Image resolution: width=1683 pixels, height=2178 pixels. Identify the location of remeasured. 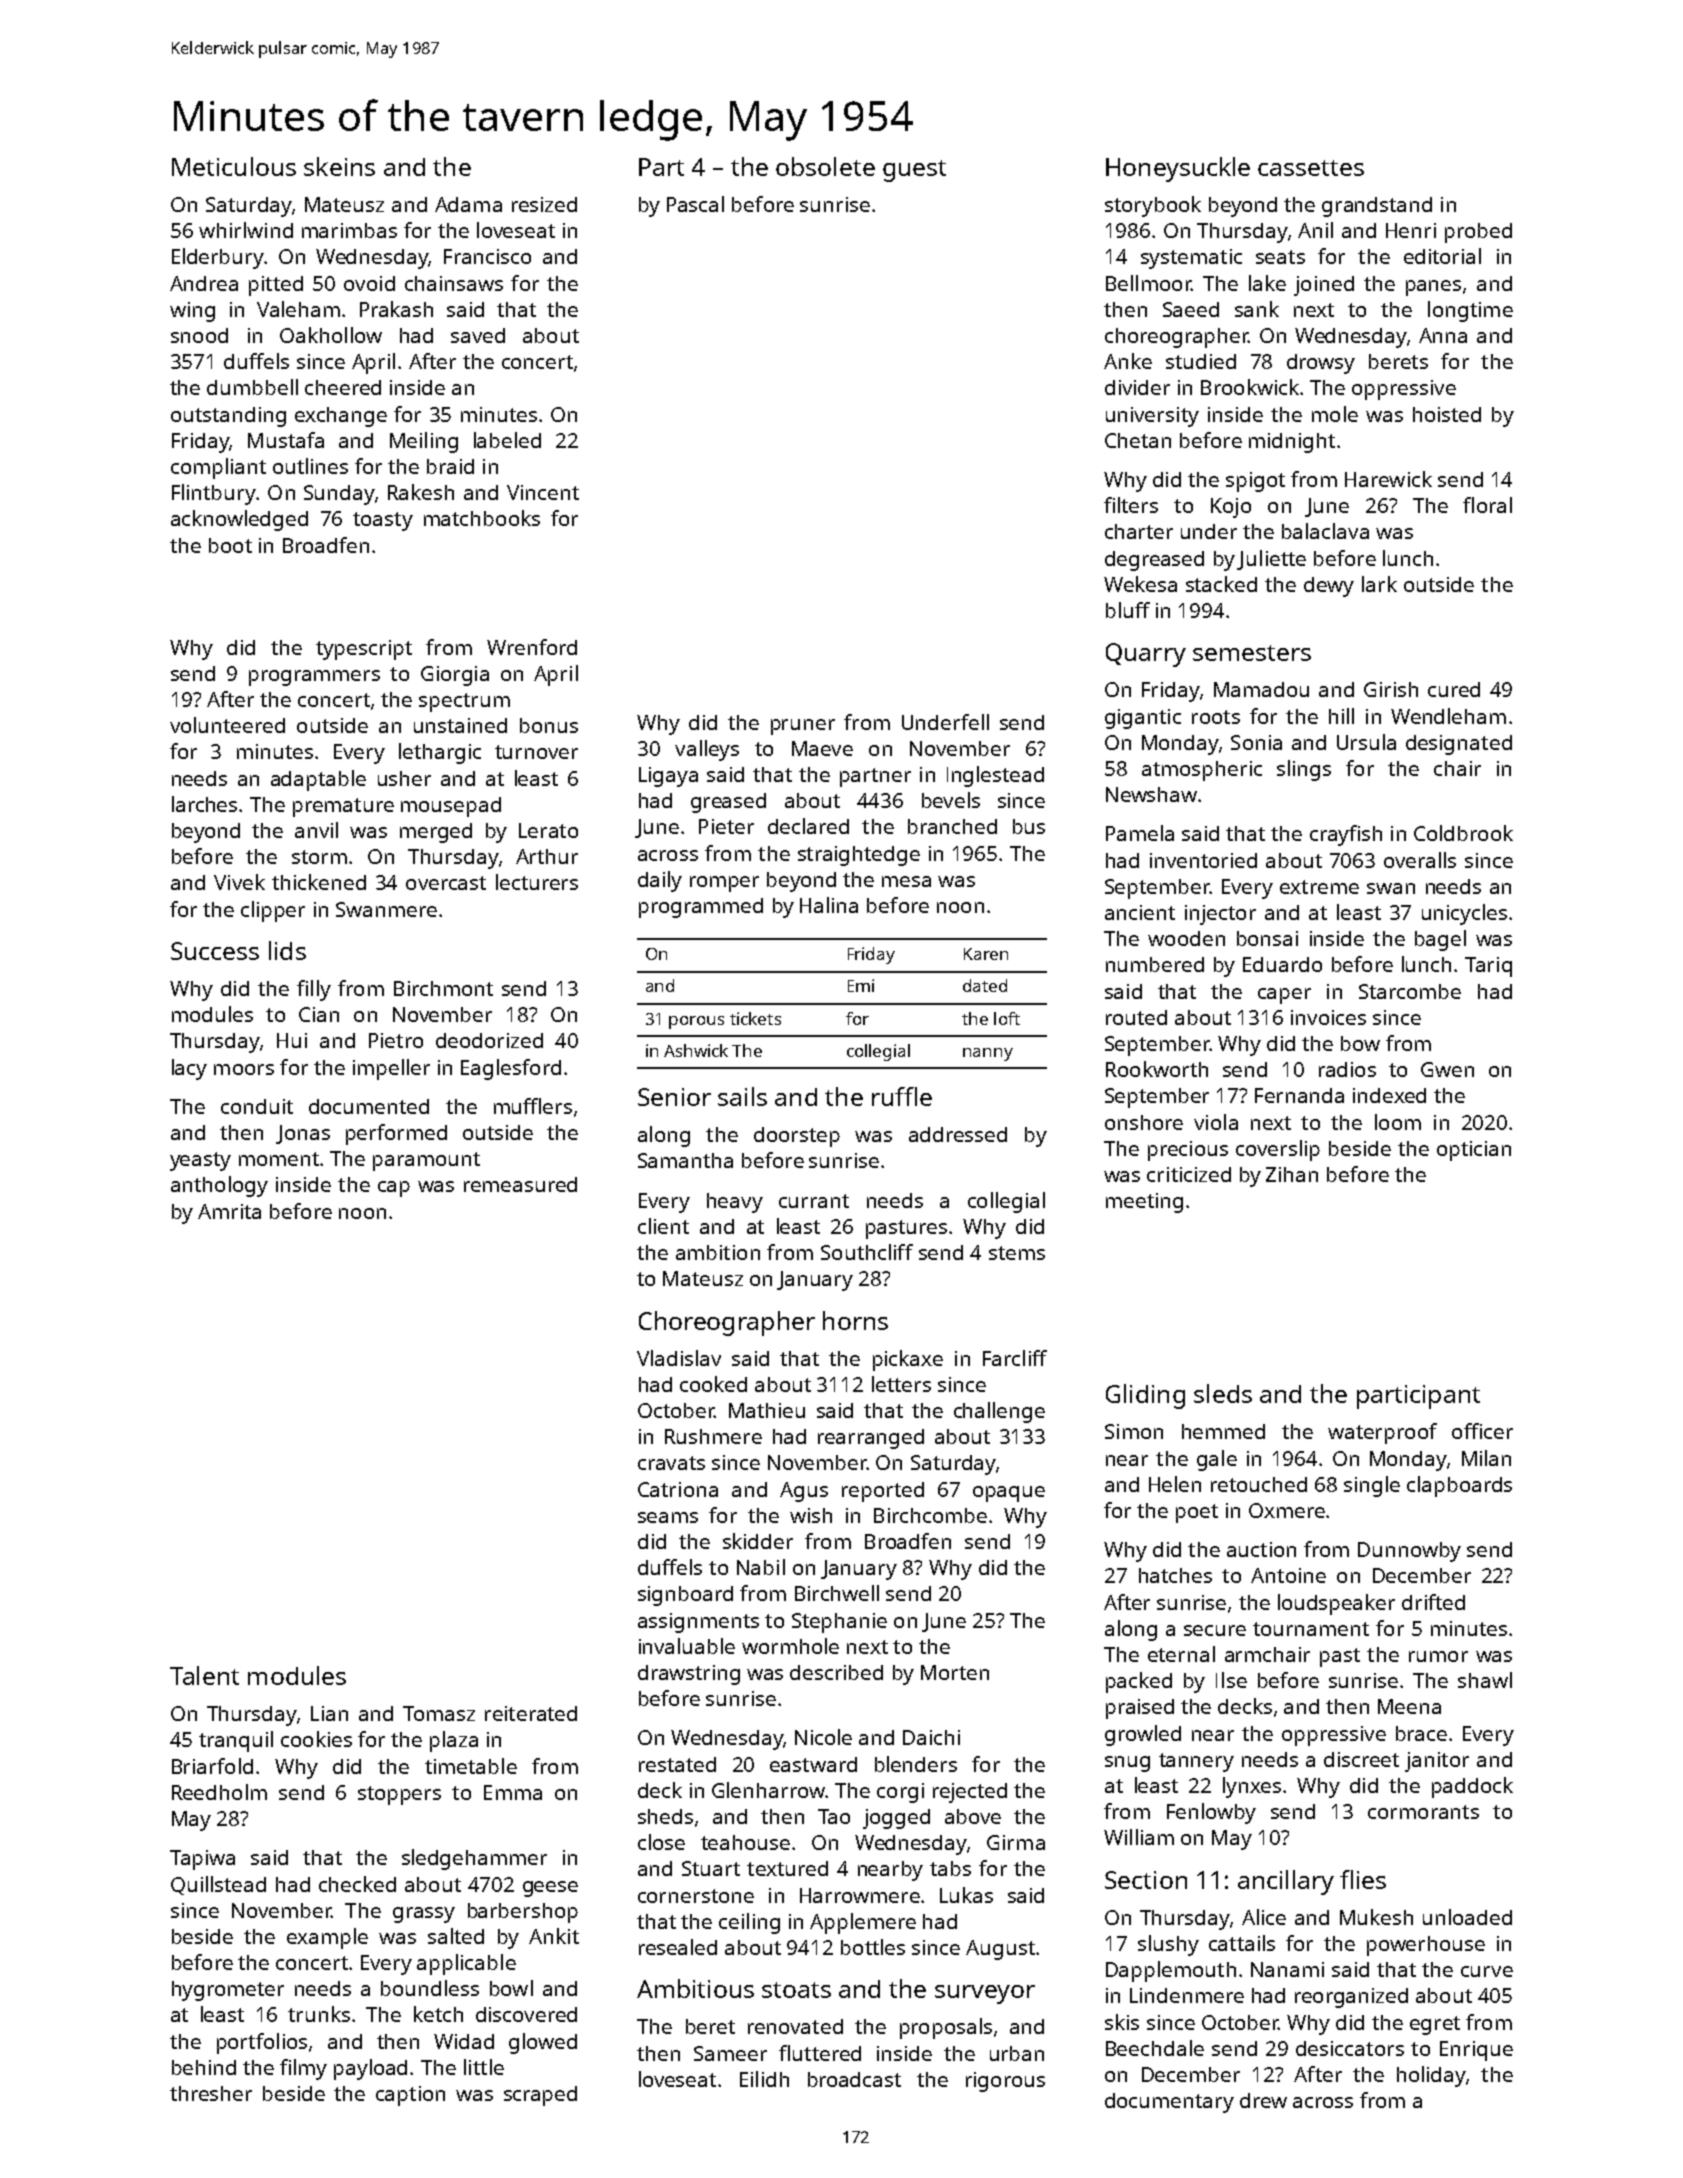
(520, 1184).
